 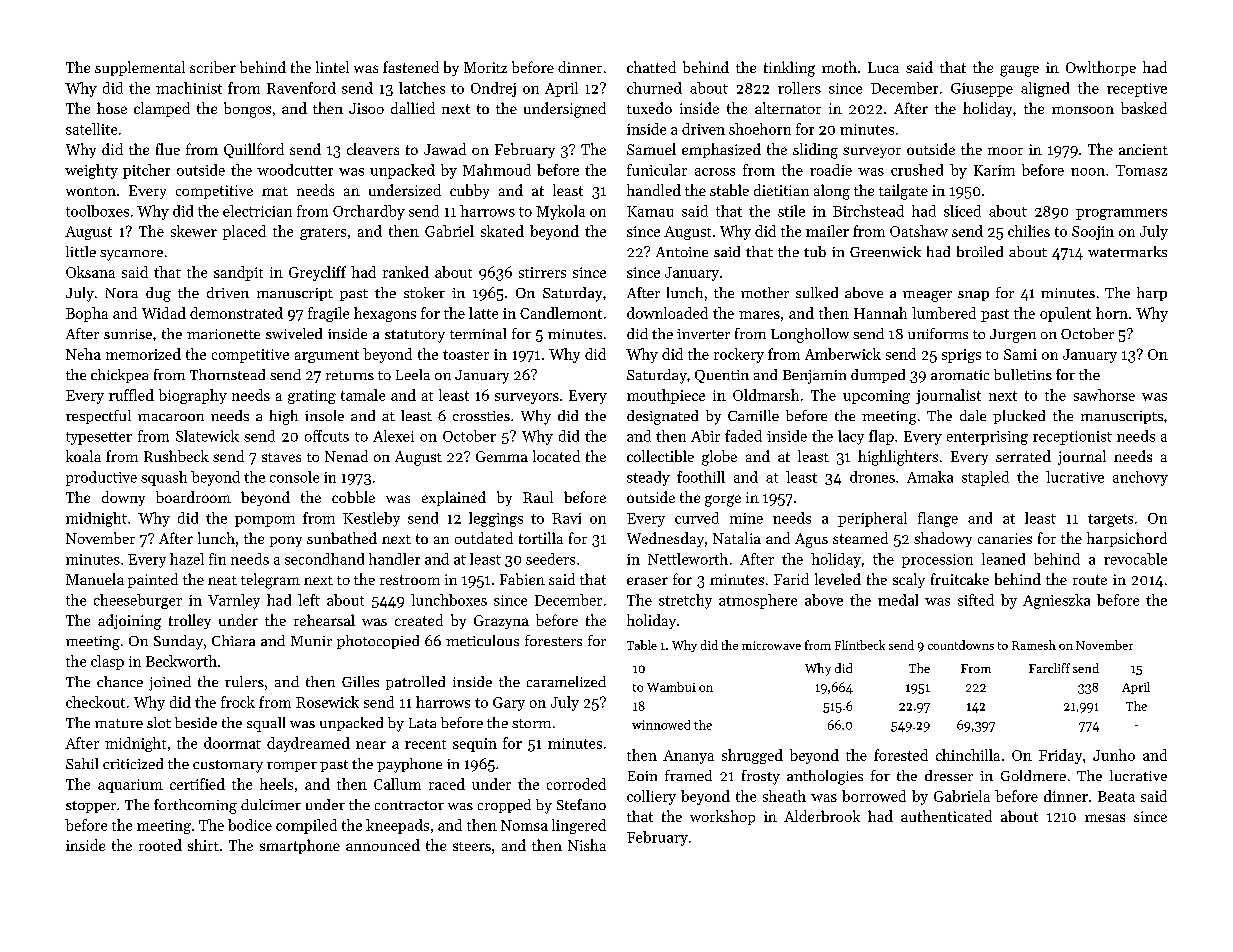 I want to click on sycamore, so click(x=131, y=255).
